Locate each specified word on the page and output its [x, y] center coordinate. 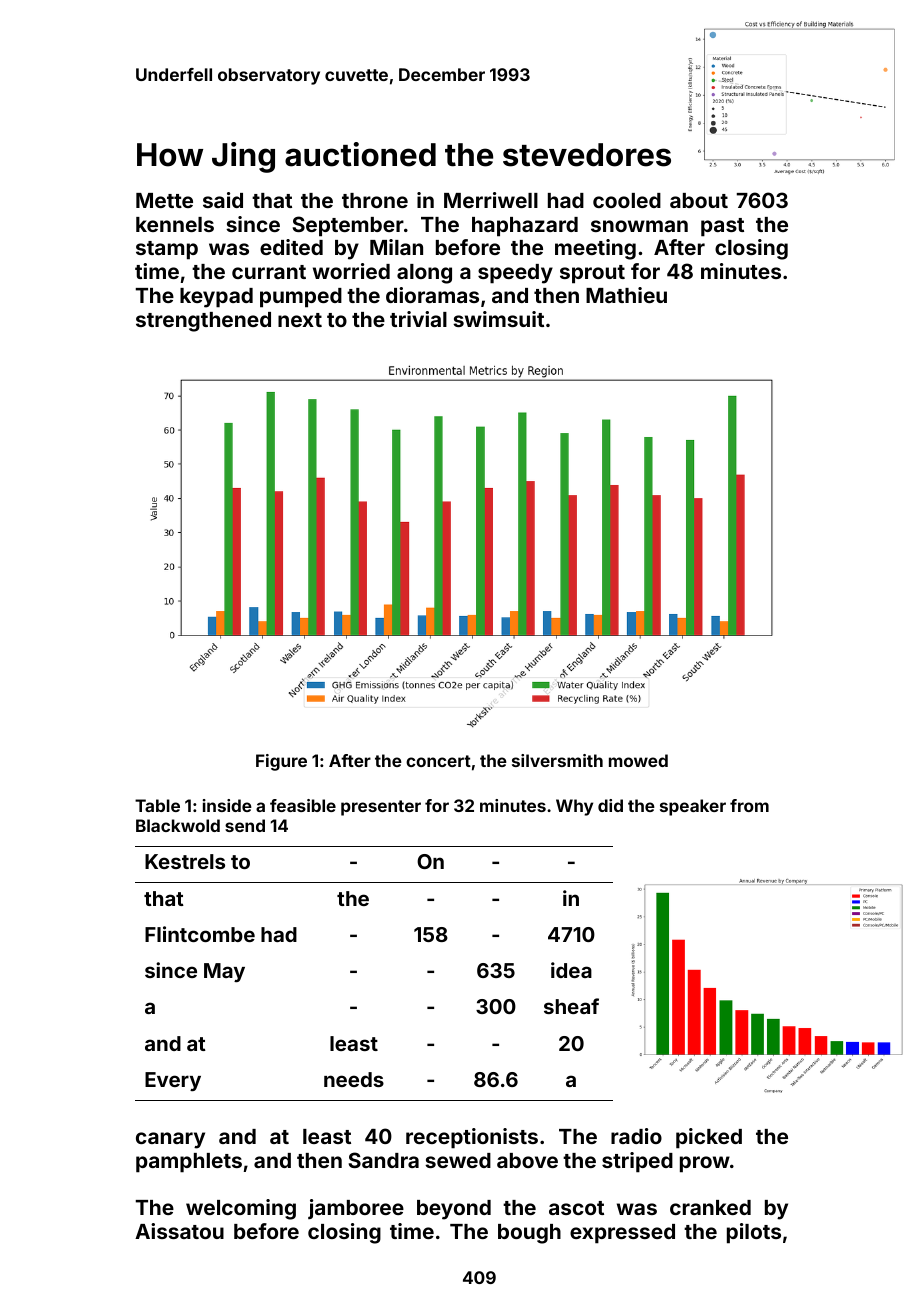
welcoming [241, 1209]
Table [157, 805]
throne [375, 200]
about [699, 200]
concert [438, 761]
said [223, 200]
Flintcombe [200, 934]
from [749, 805]
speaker [693, 807]
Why [574, 807]
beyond [454, 1210]
